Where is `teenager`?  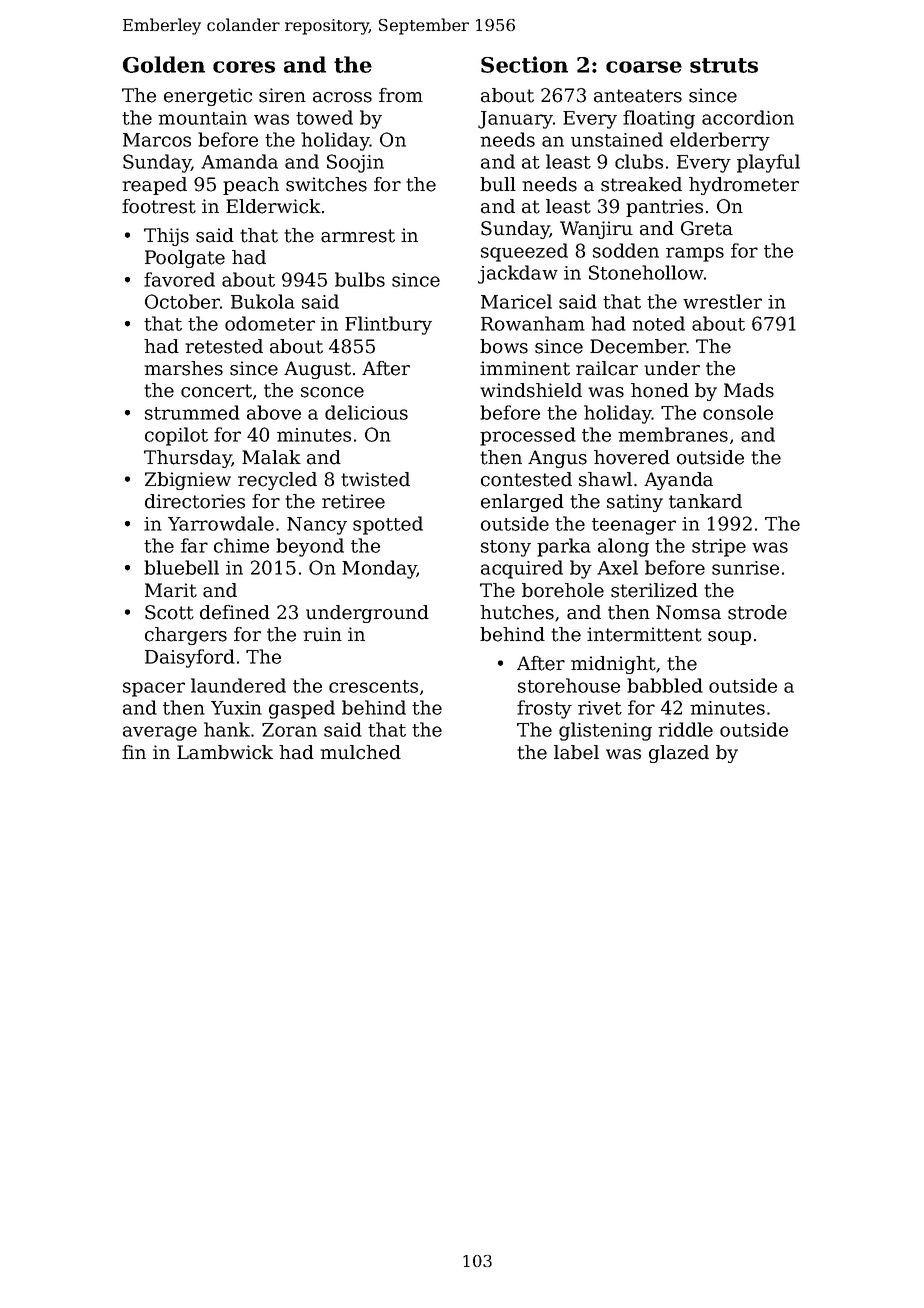 teenager is located at coordinates (634, 526).
